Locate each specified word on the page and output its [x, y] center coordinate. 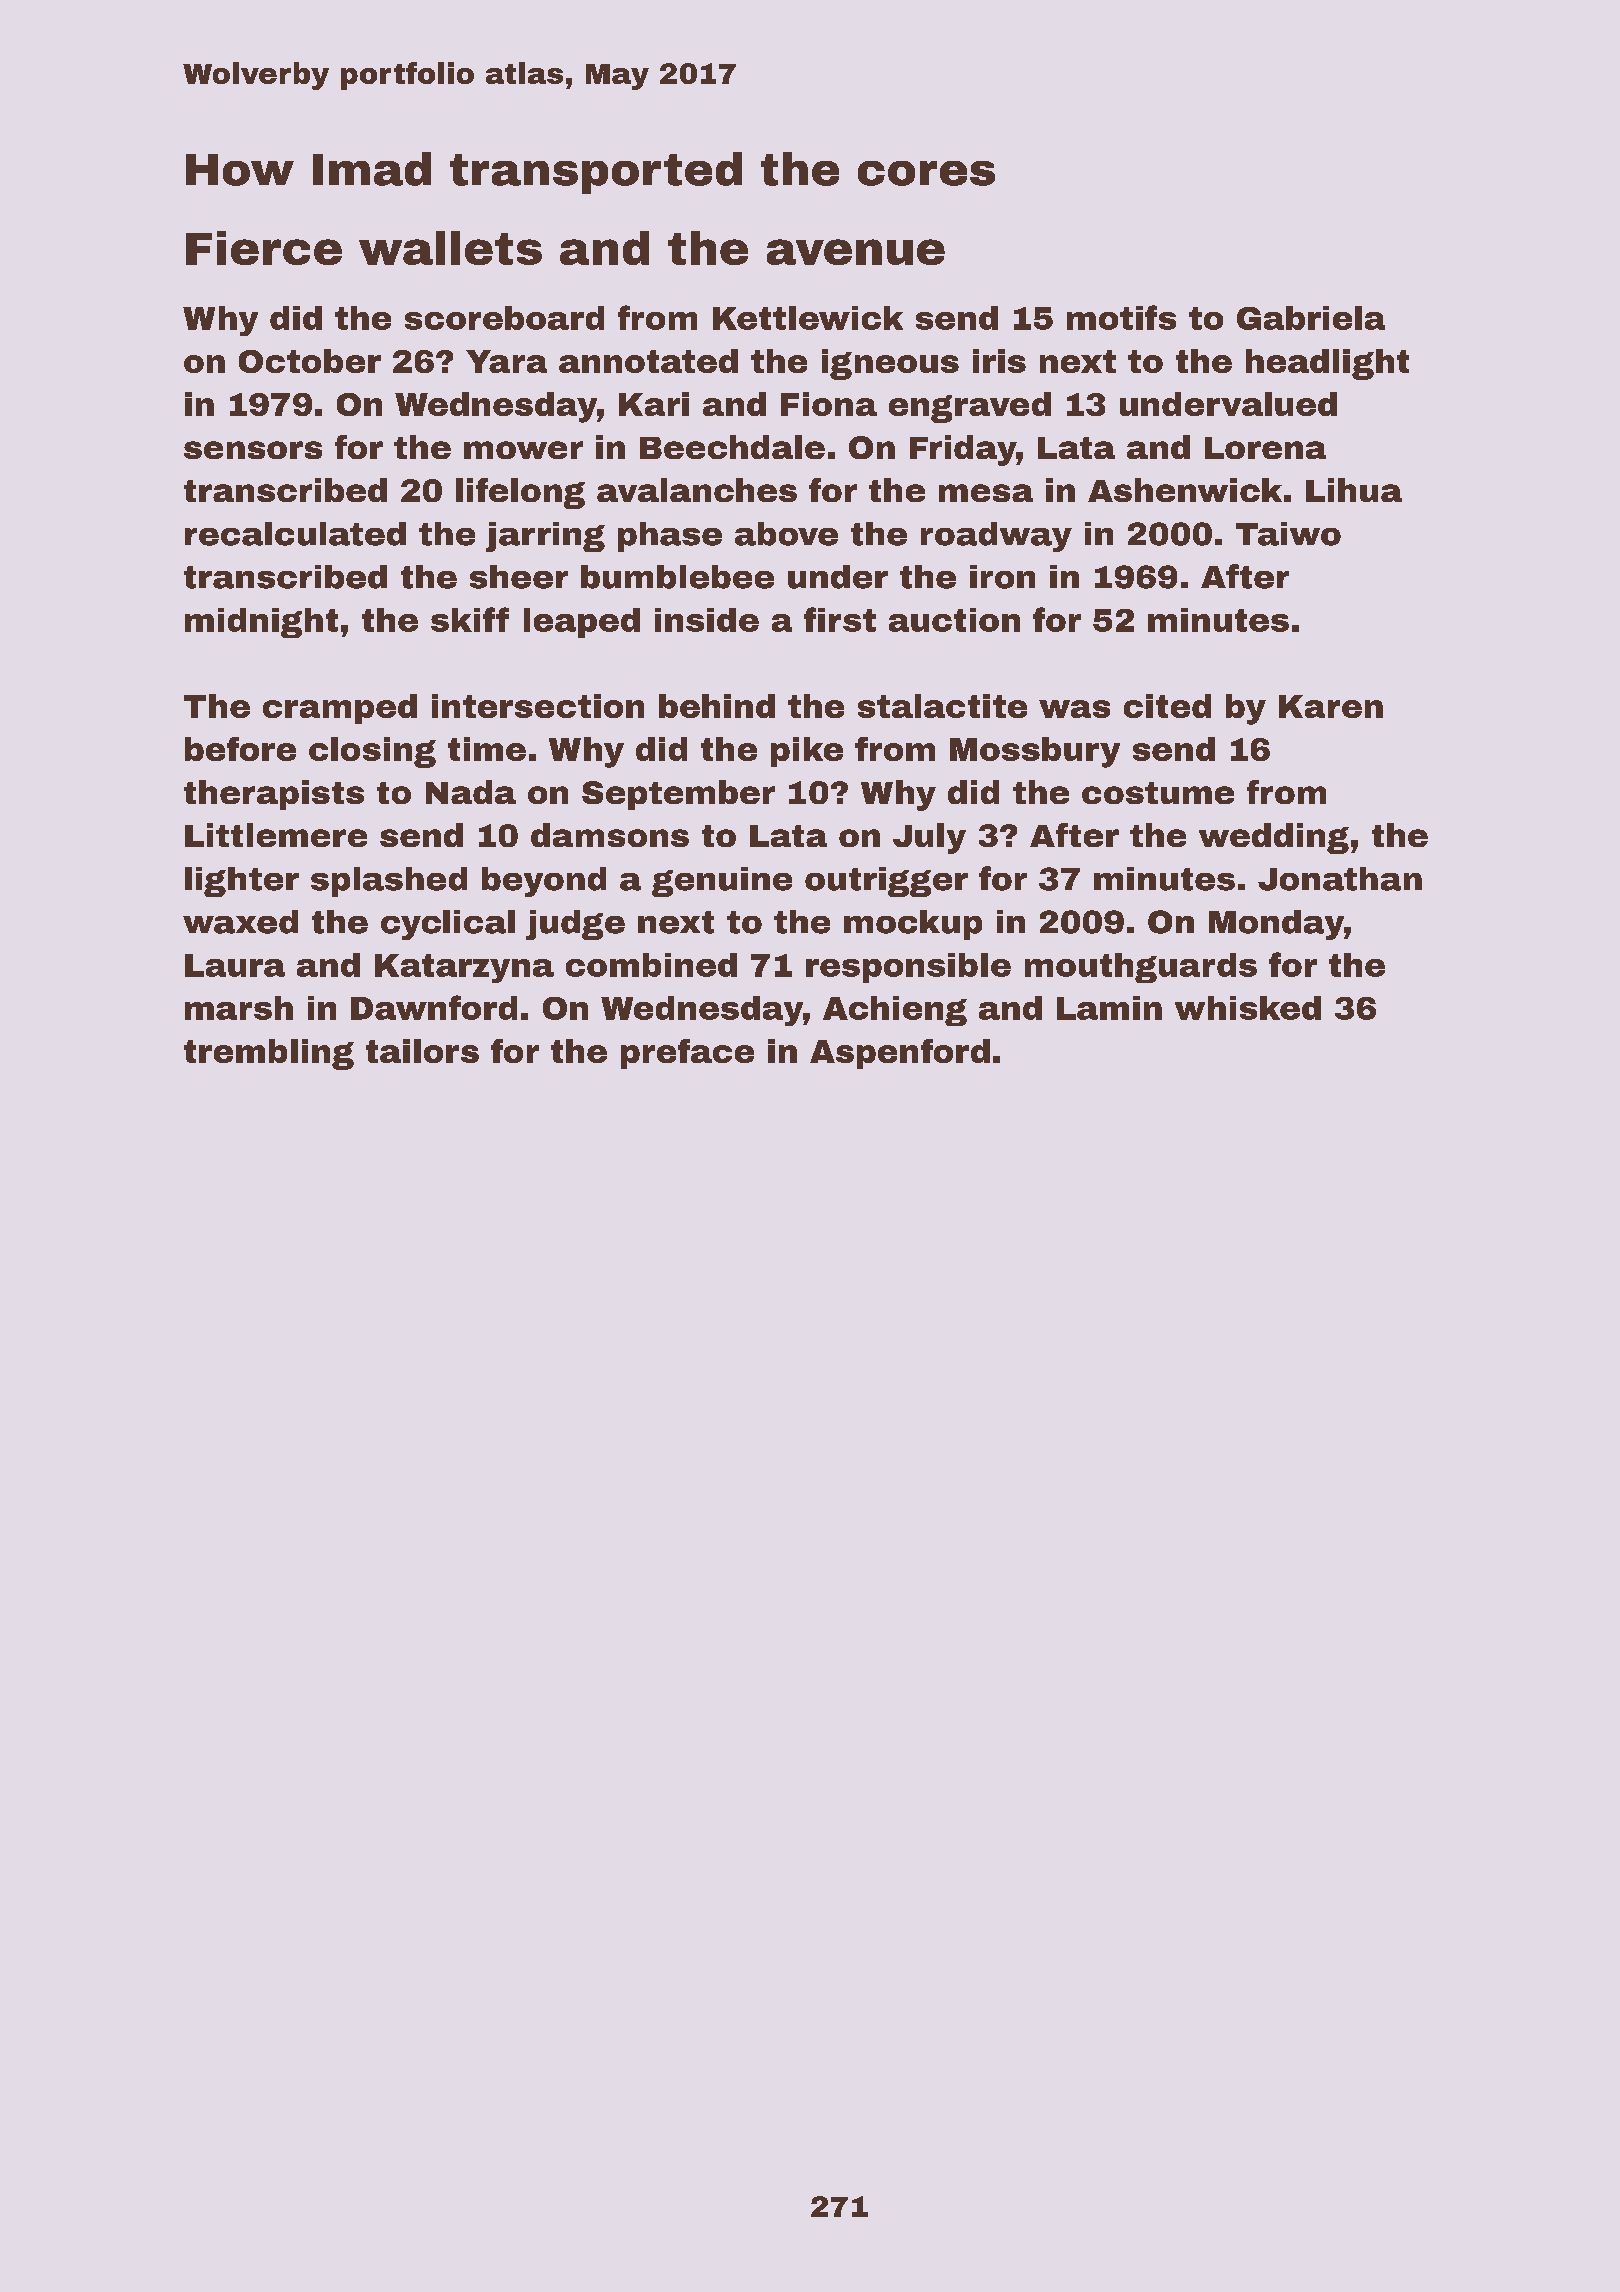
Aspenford [900, 1054]
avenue [856, 252]
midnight [261, 623]
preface [687, 1054]
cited [1167, 706]
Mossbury [1035, 752]
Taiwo [1288, 534]
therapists [274, 795]
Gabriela [1311, 318]
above [786, 534]
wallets [450, 248]
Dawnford [434, 1007]
